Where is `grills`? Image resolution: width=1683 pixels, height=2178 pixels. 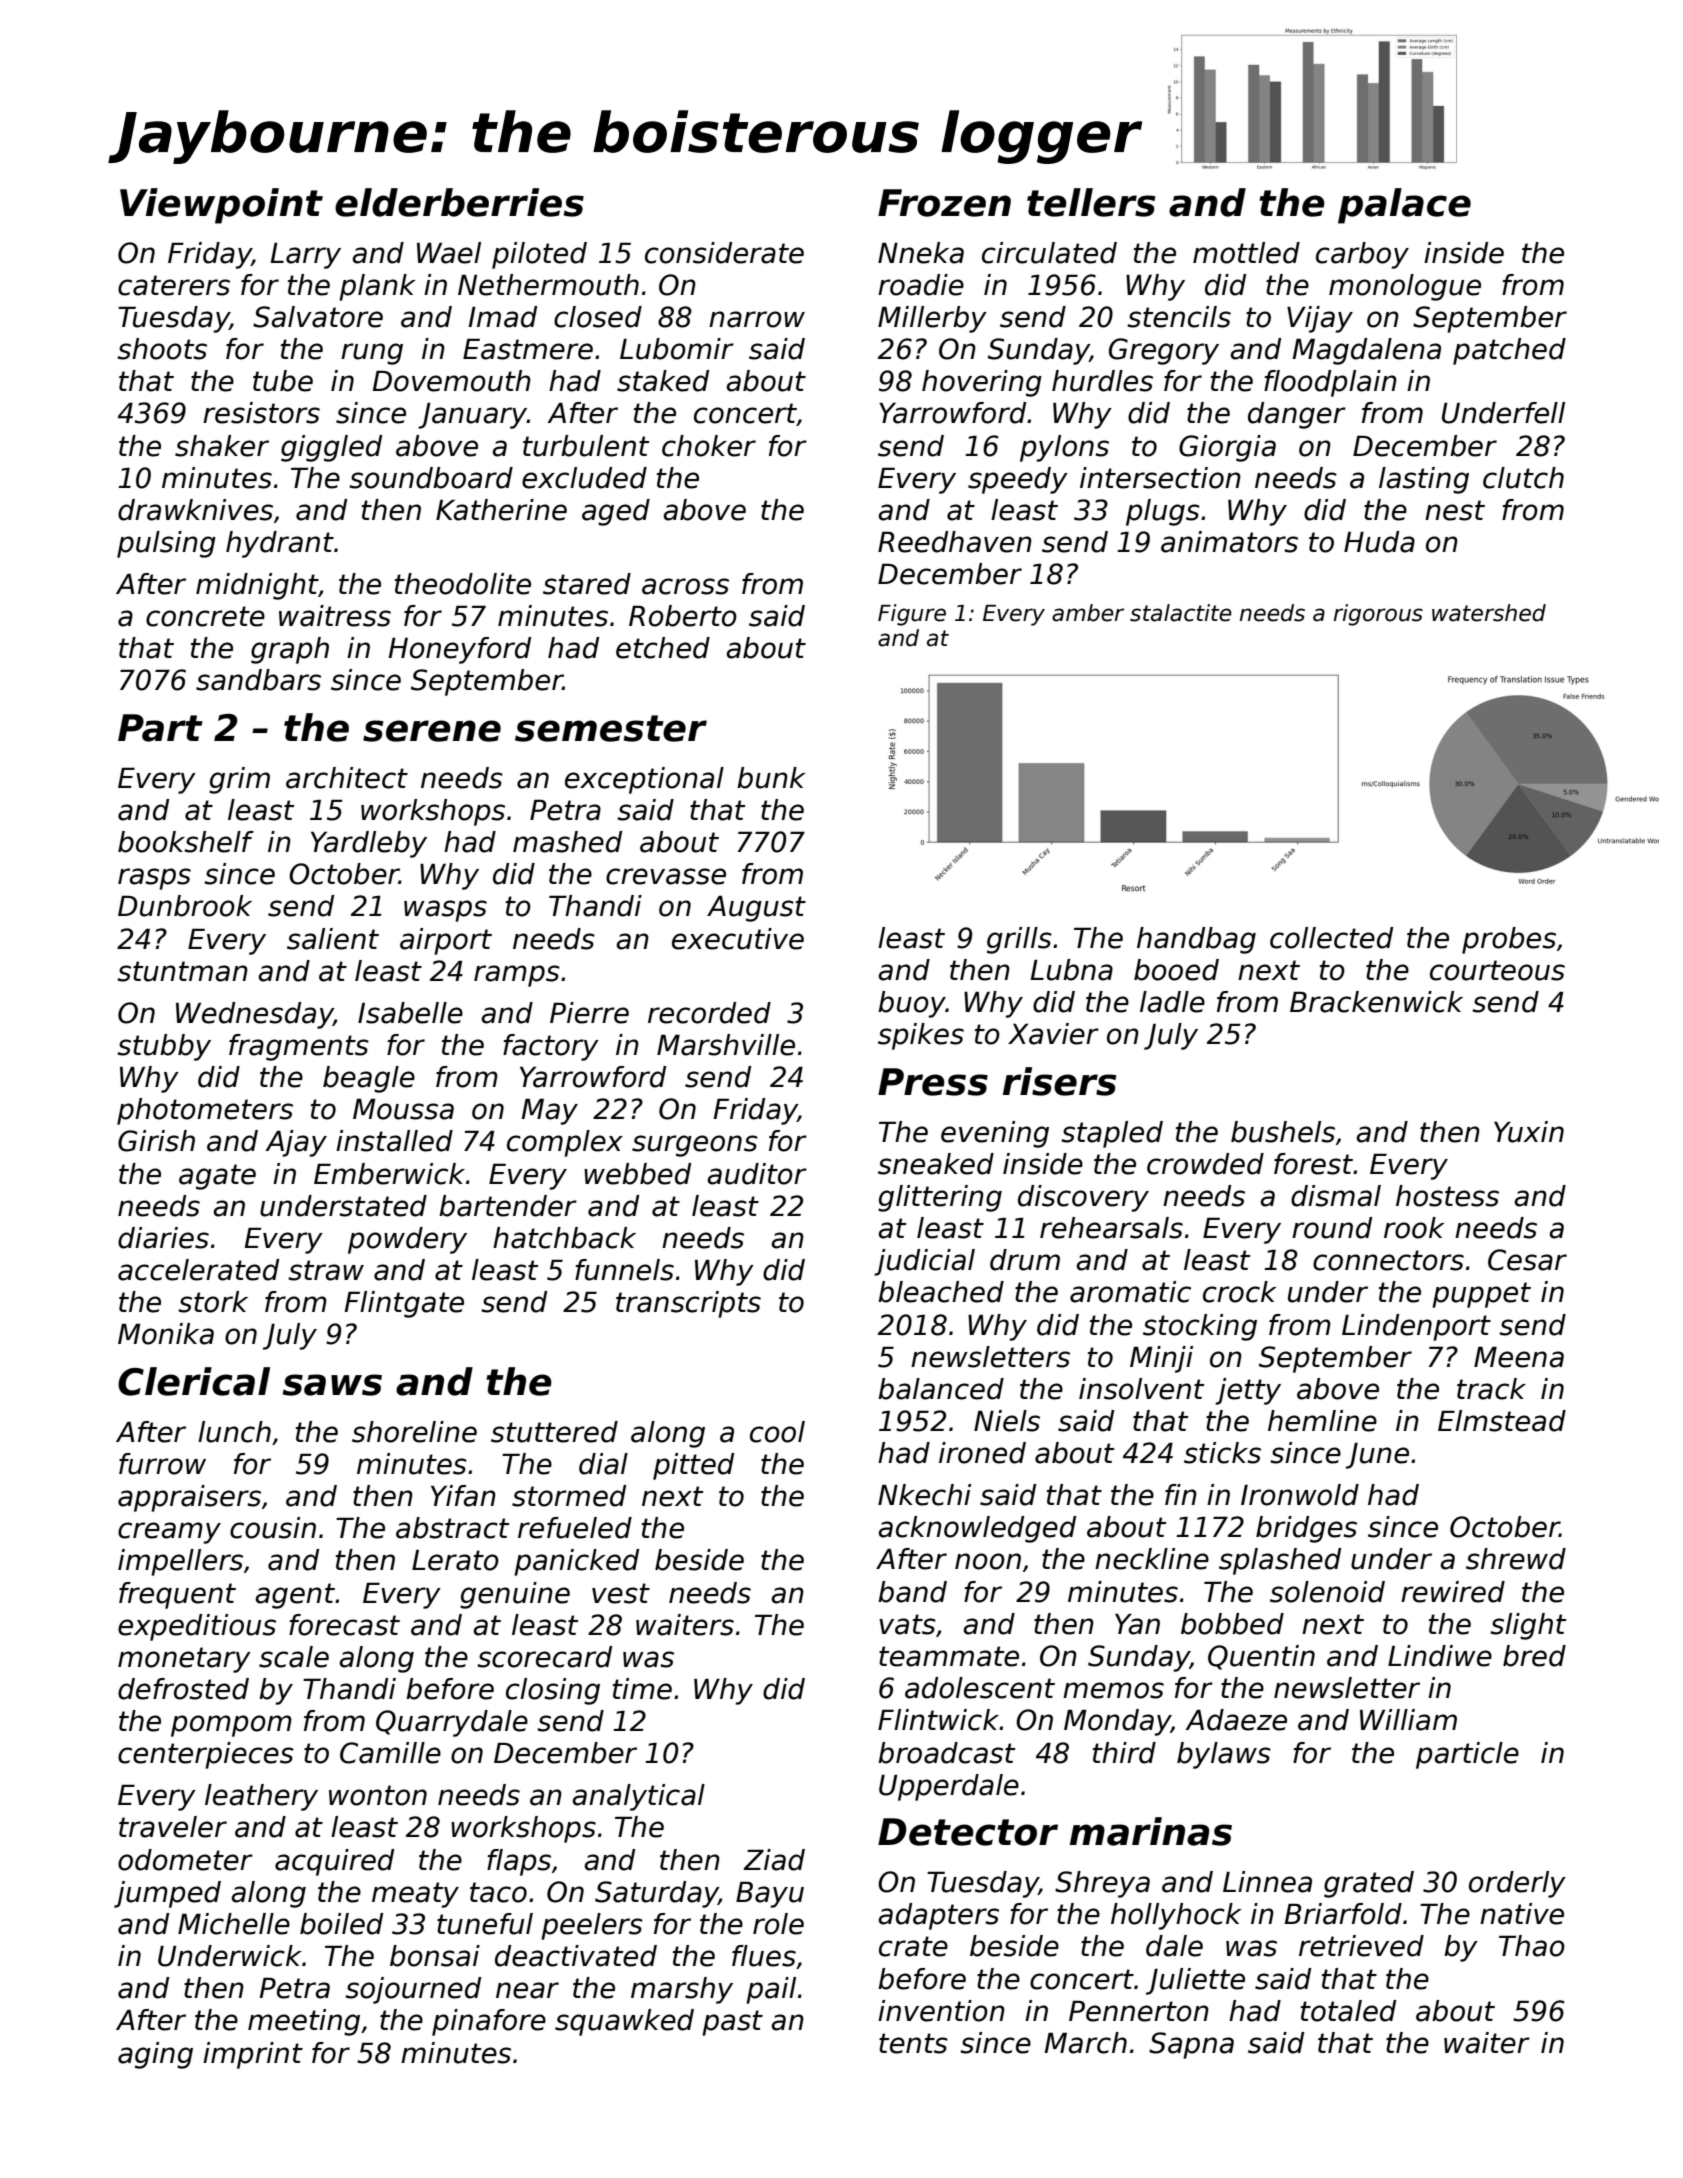 grills is located at coordinates (1019, 940).
